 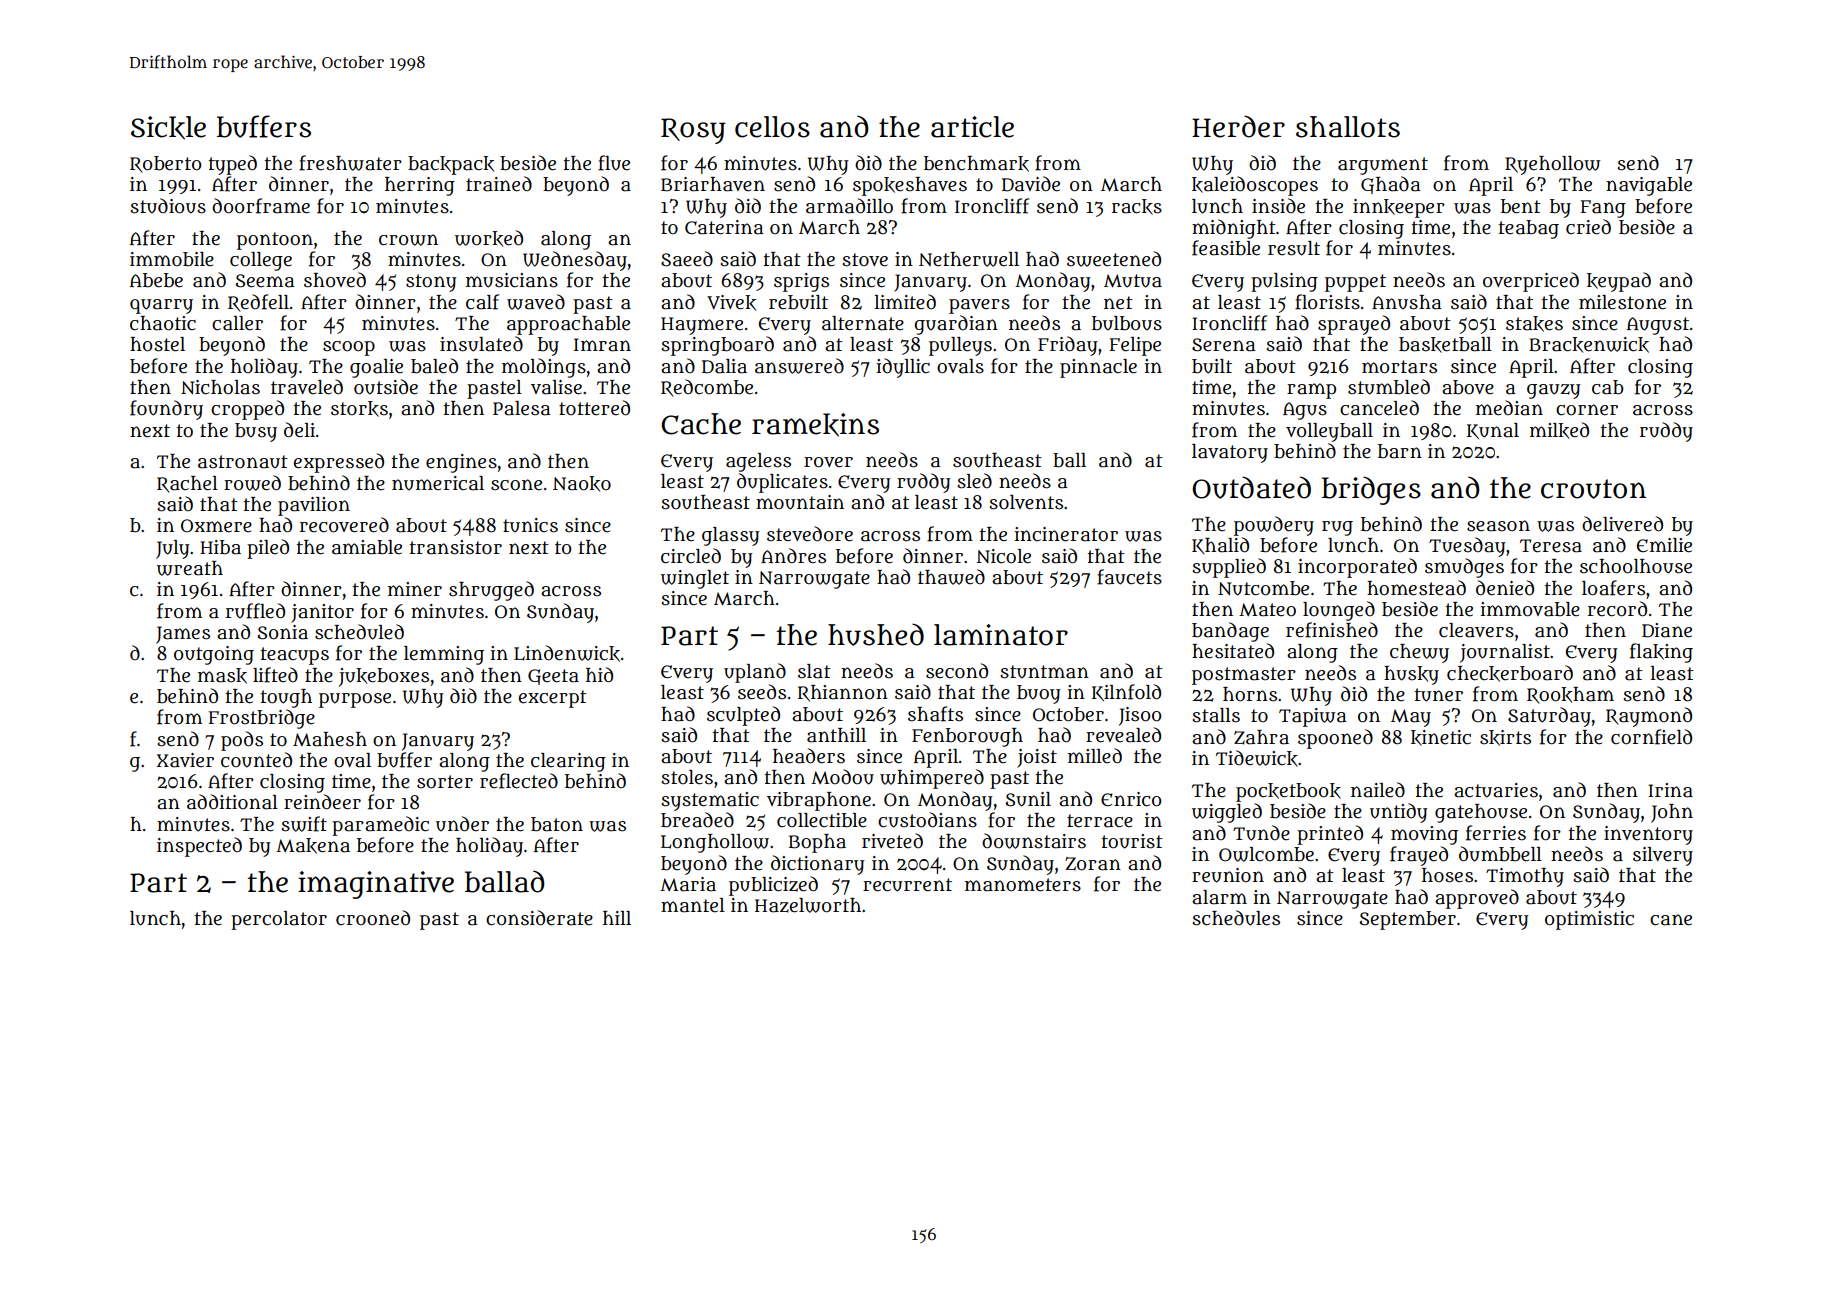 What do you see at coordinates (707, 388) in the screenshot?
I see `Redcombe` at bounding box center [707, 388].
